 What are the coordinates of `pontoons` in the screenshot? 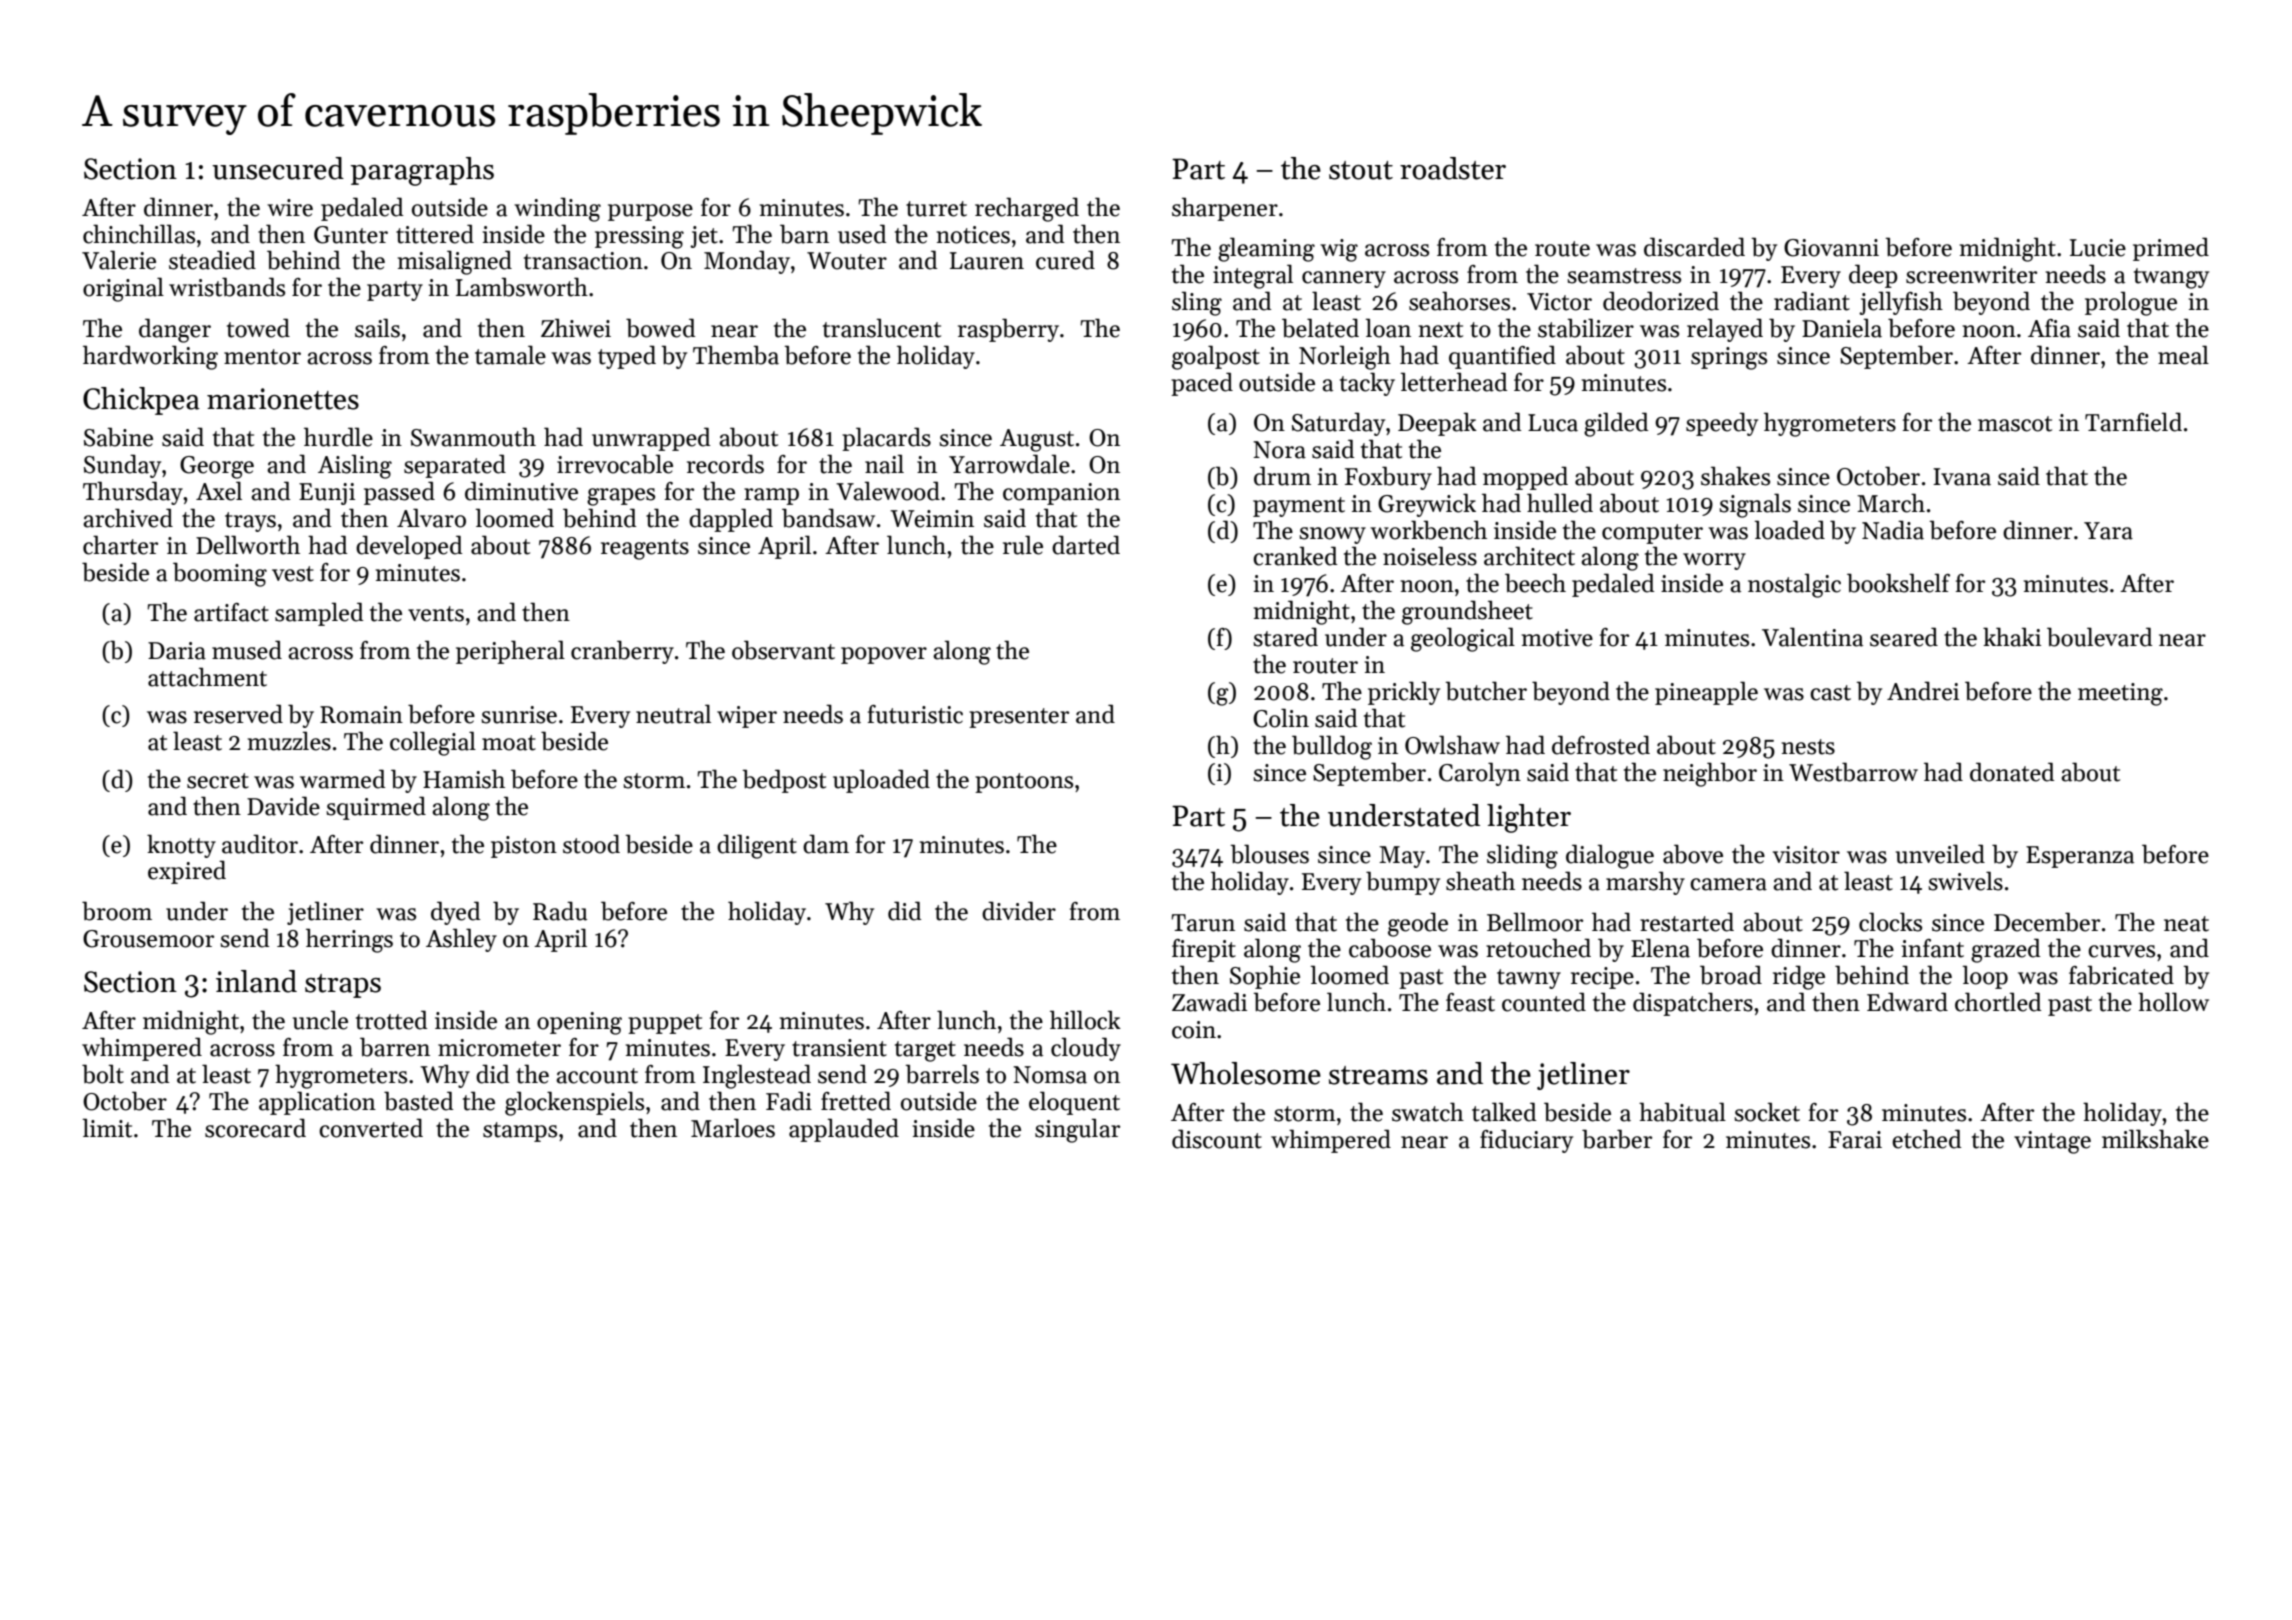 It's located at (1024, 783).
